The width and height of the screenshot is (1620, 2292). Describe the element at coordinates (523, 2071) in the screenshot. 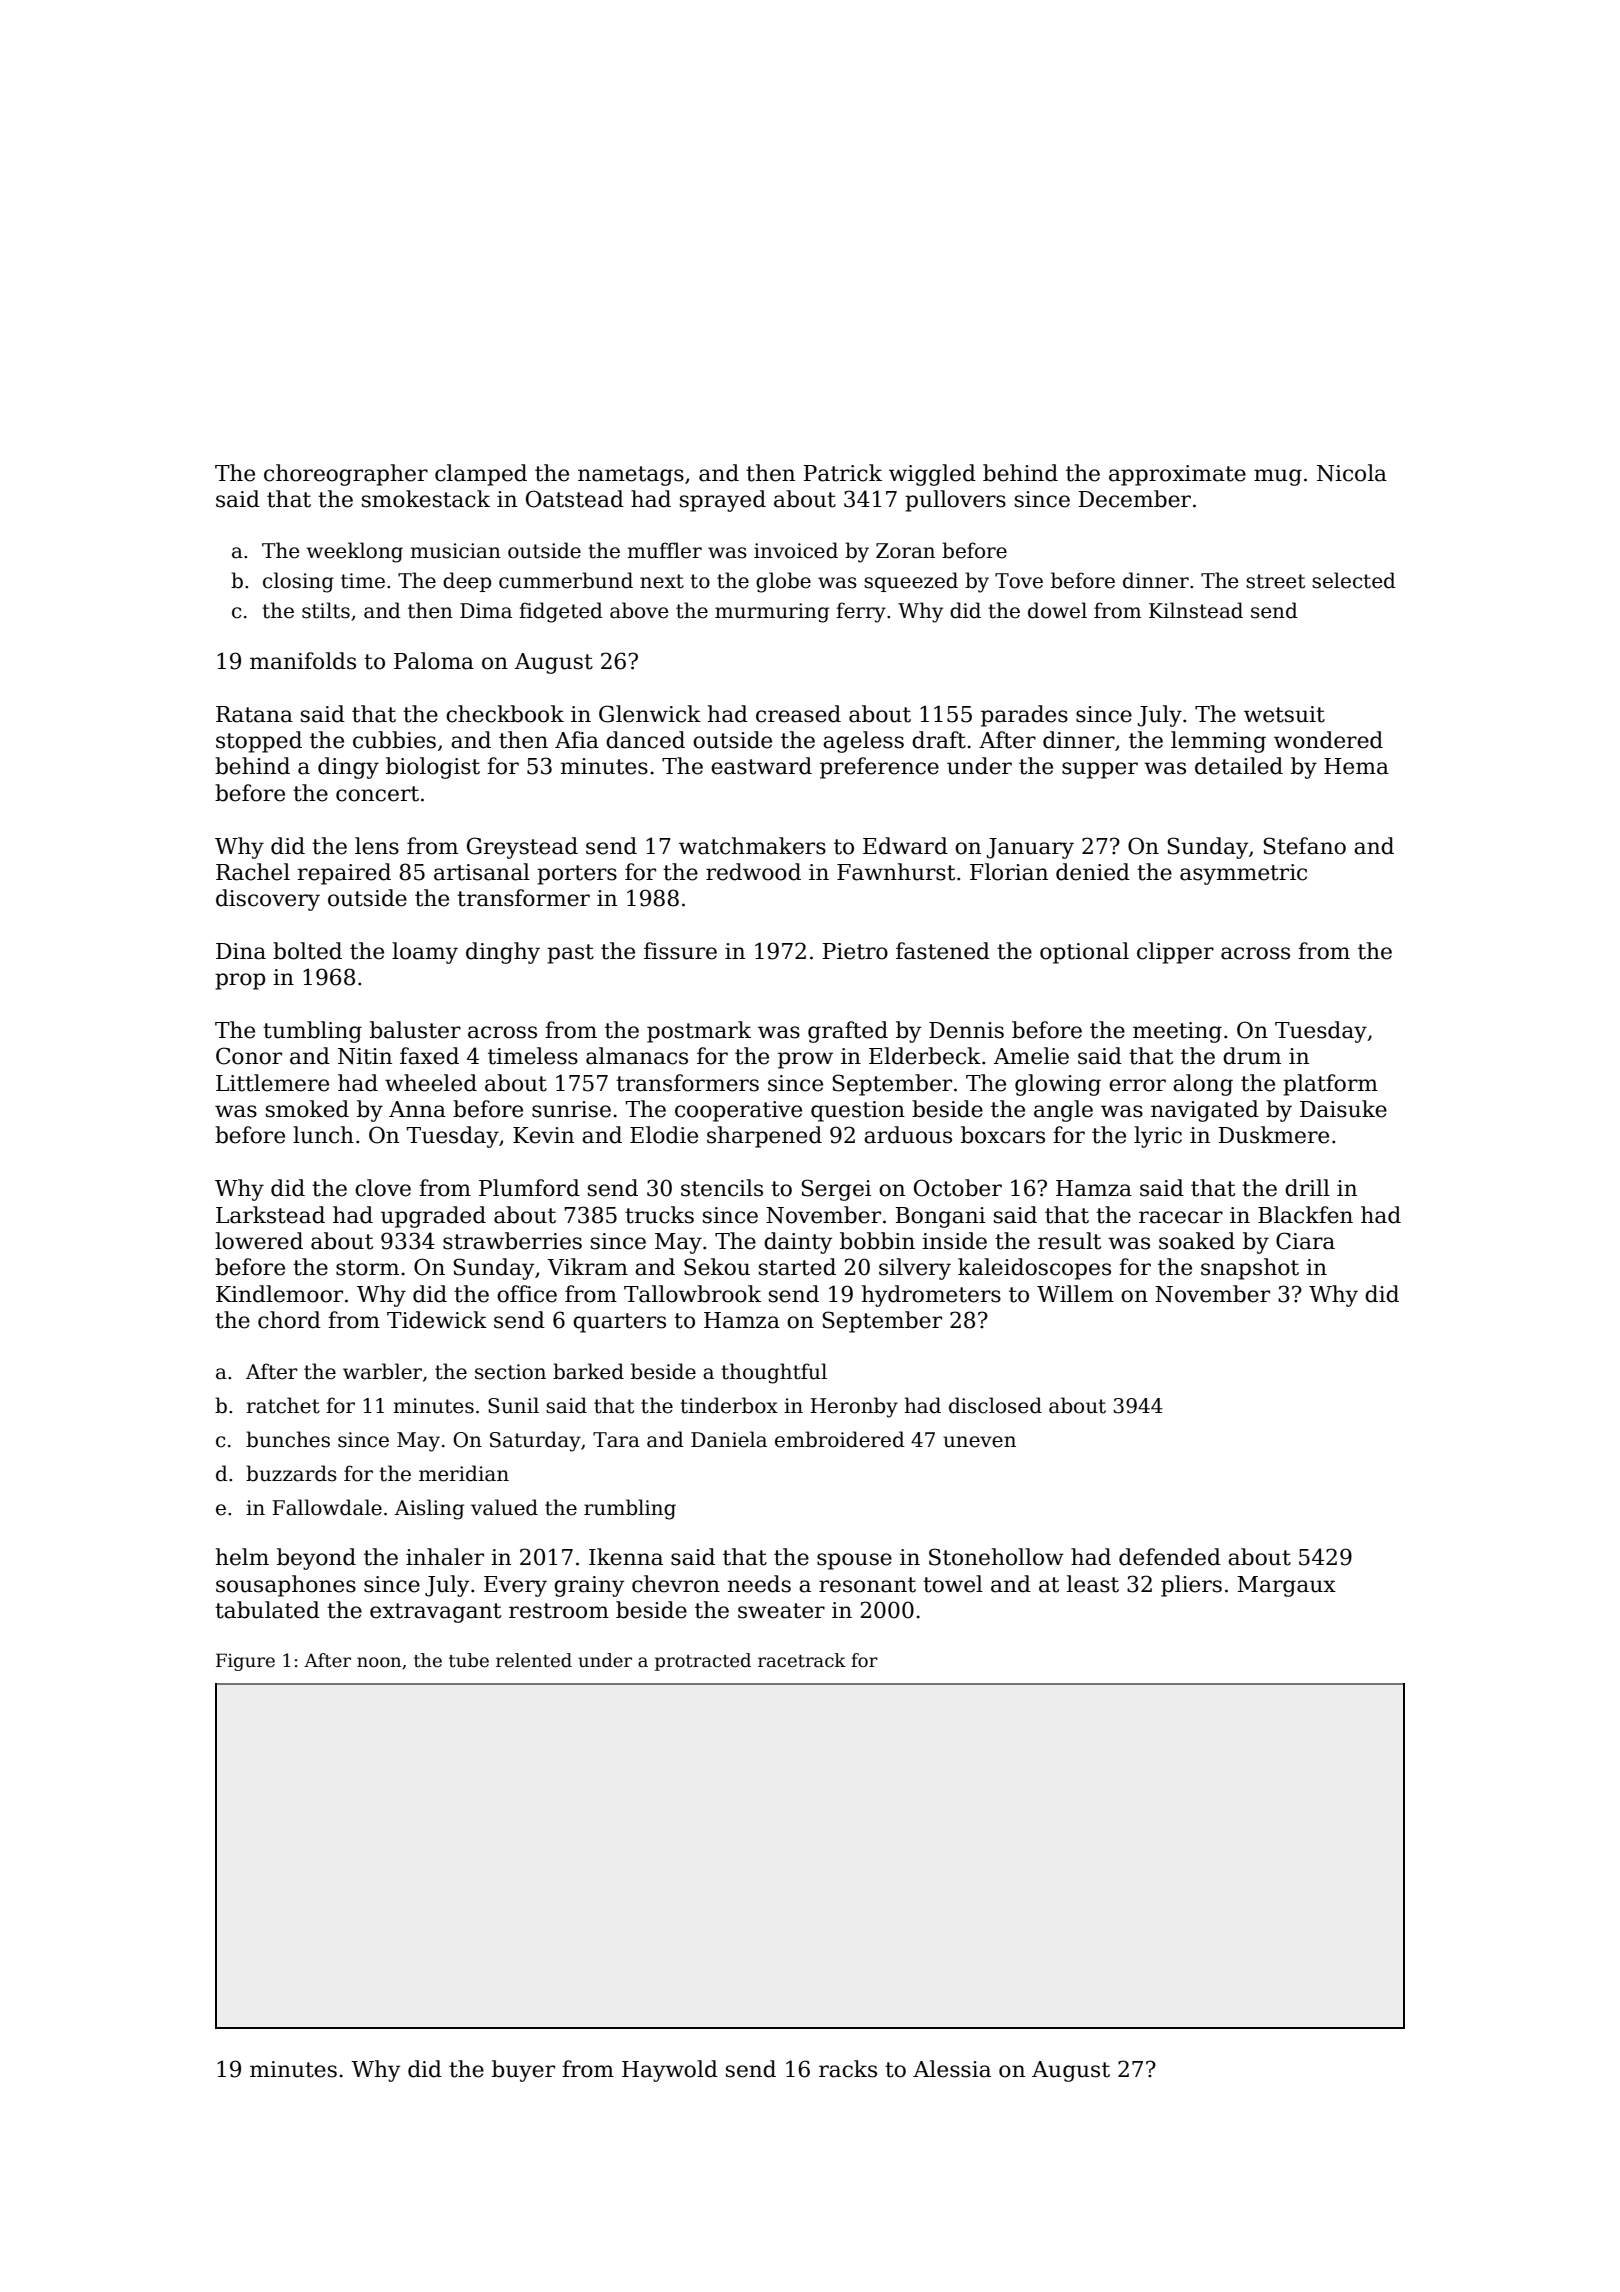

I see `buyer` at that location.
